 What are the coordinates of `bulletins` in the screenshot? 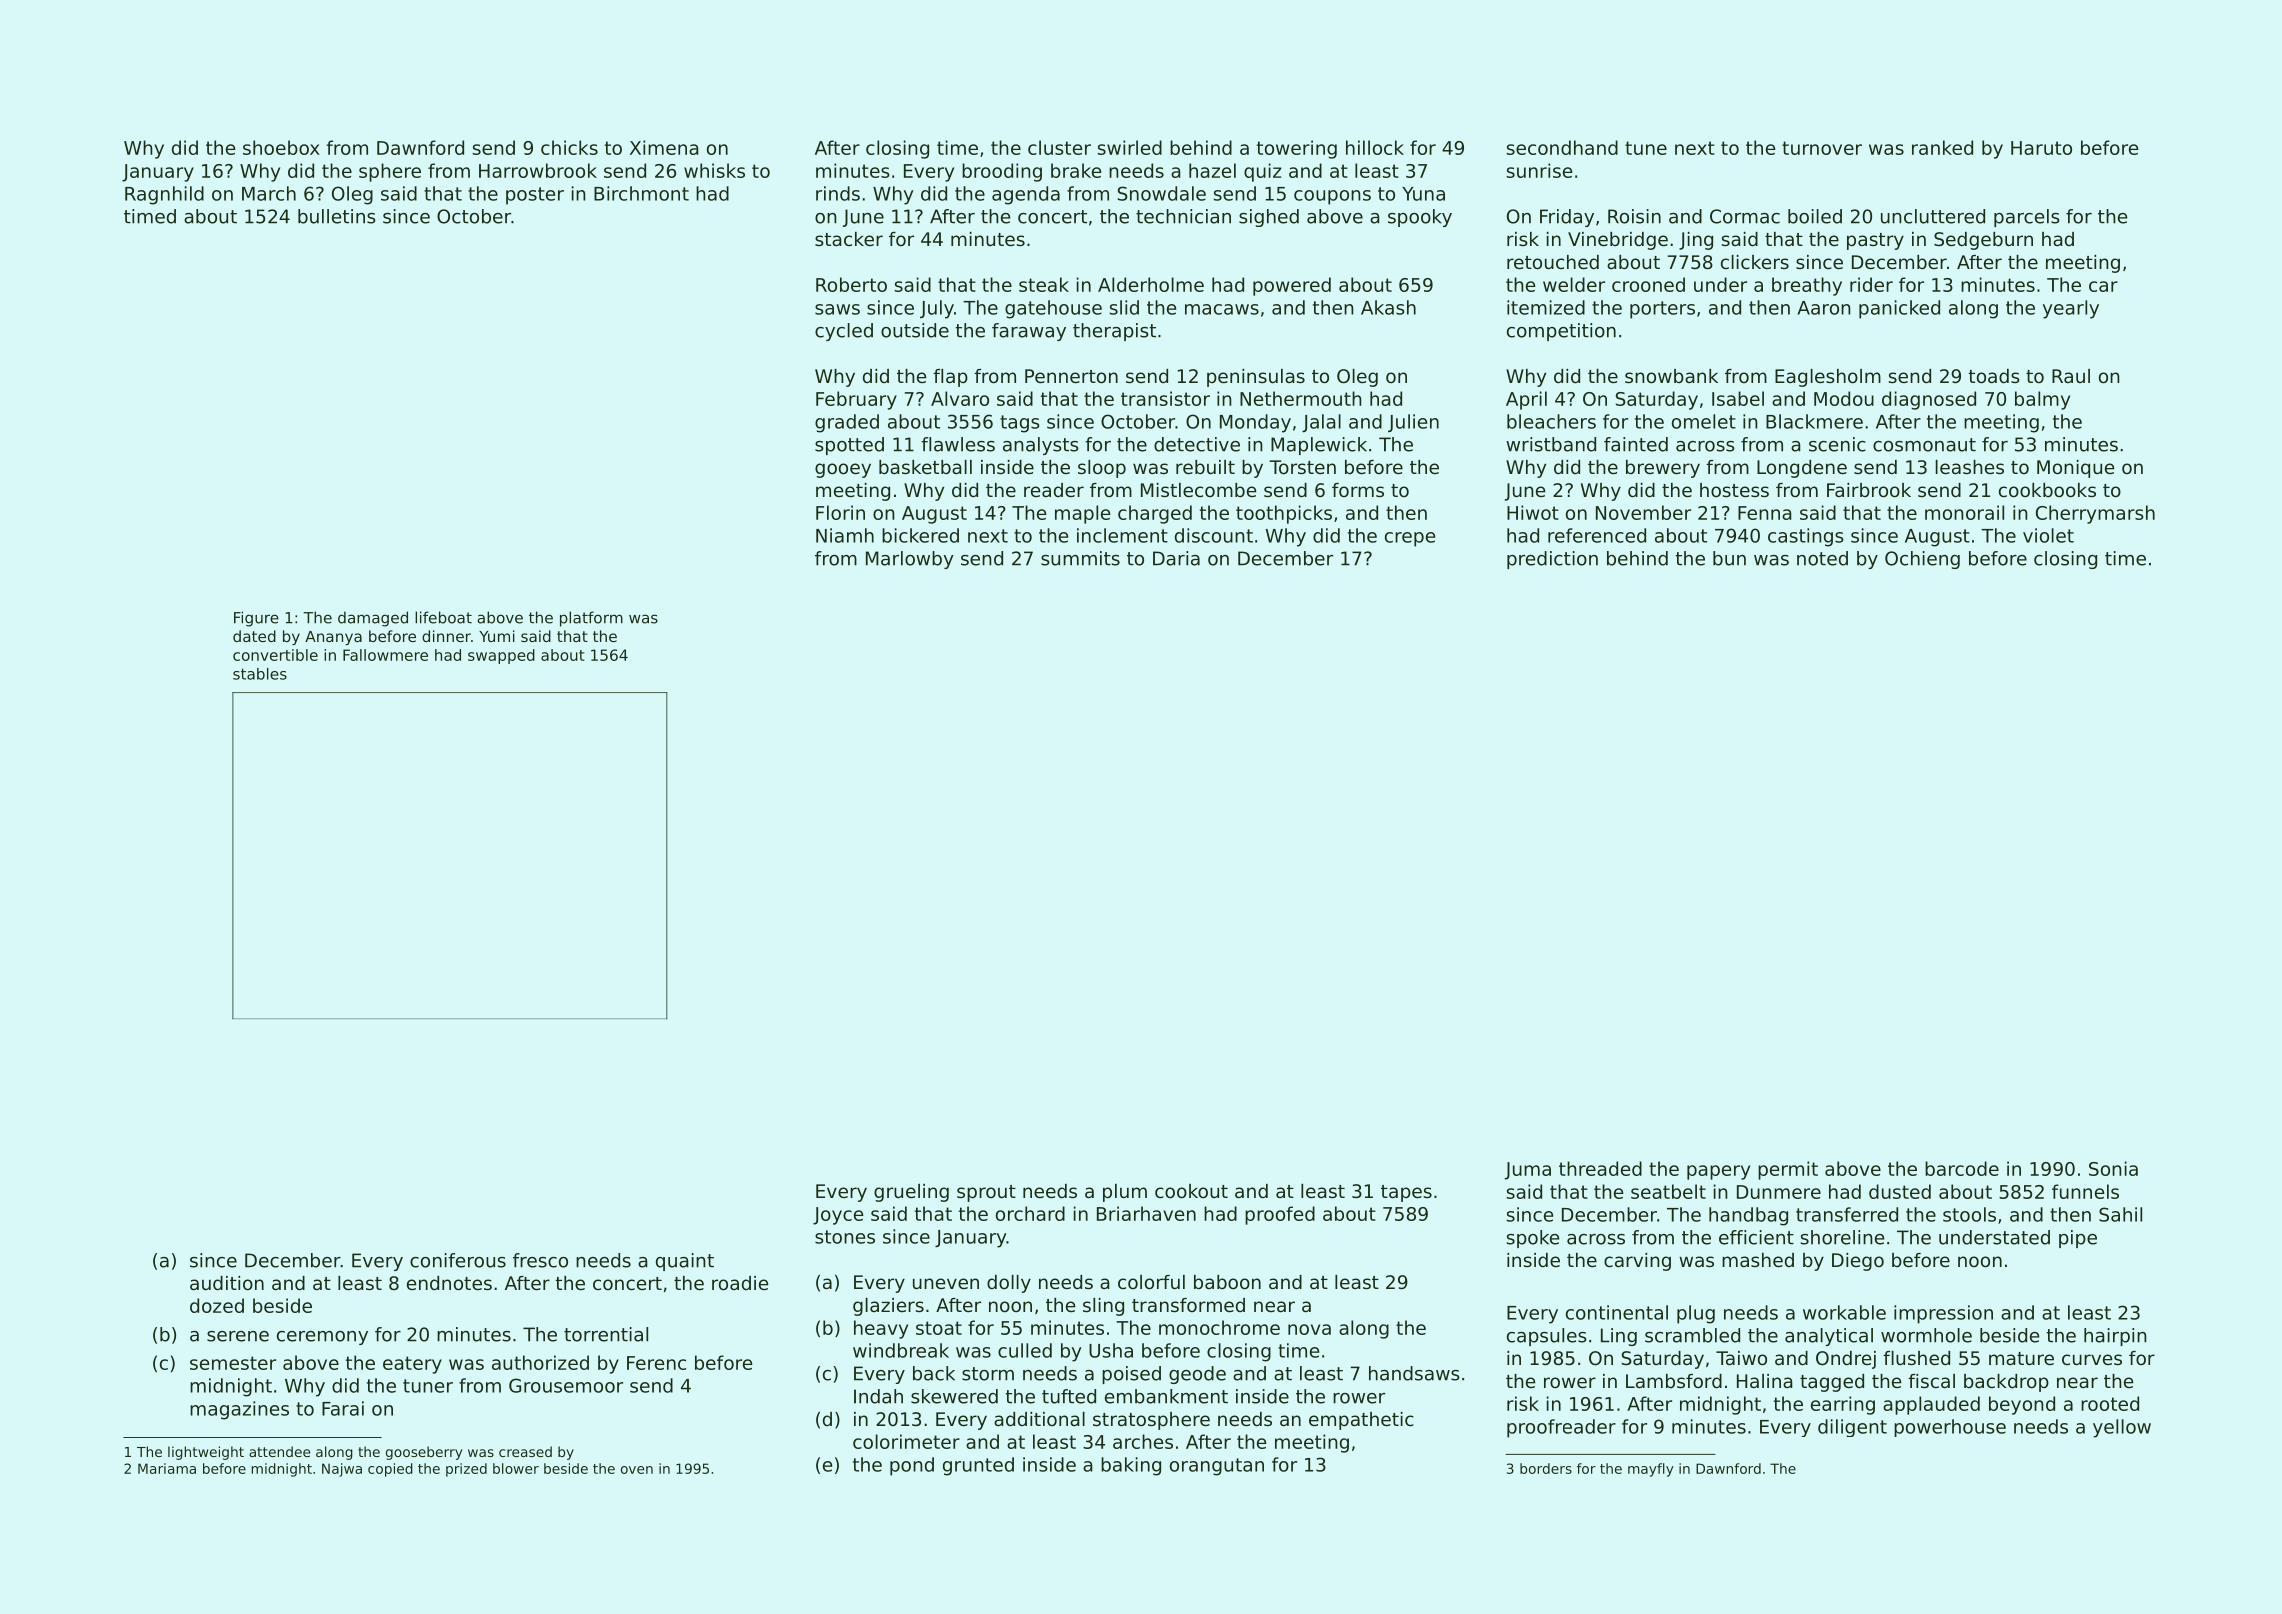 It's located at (337, 216).
